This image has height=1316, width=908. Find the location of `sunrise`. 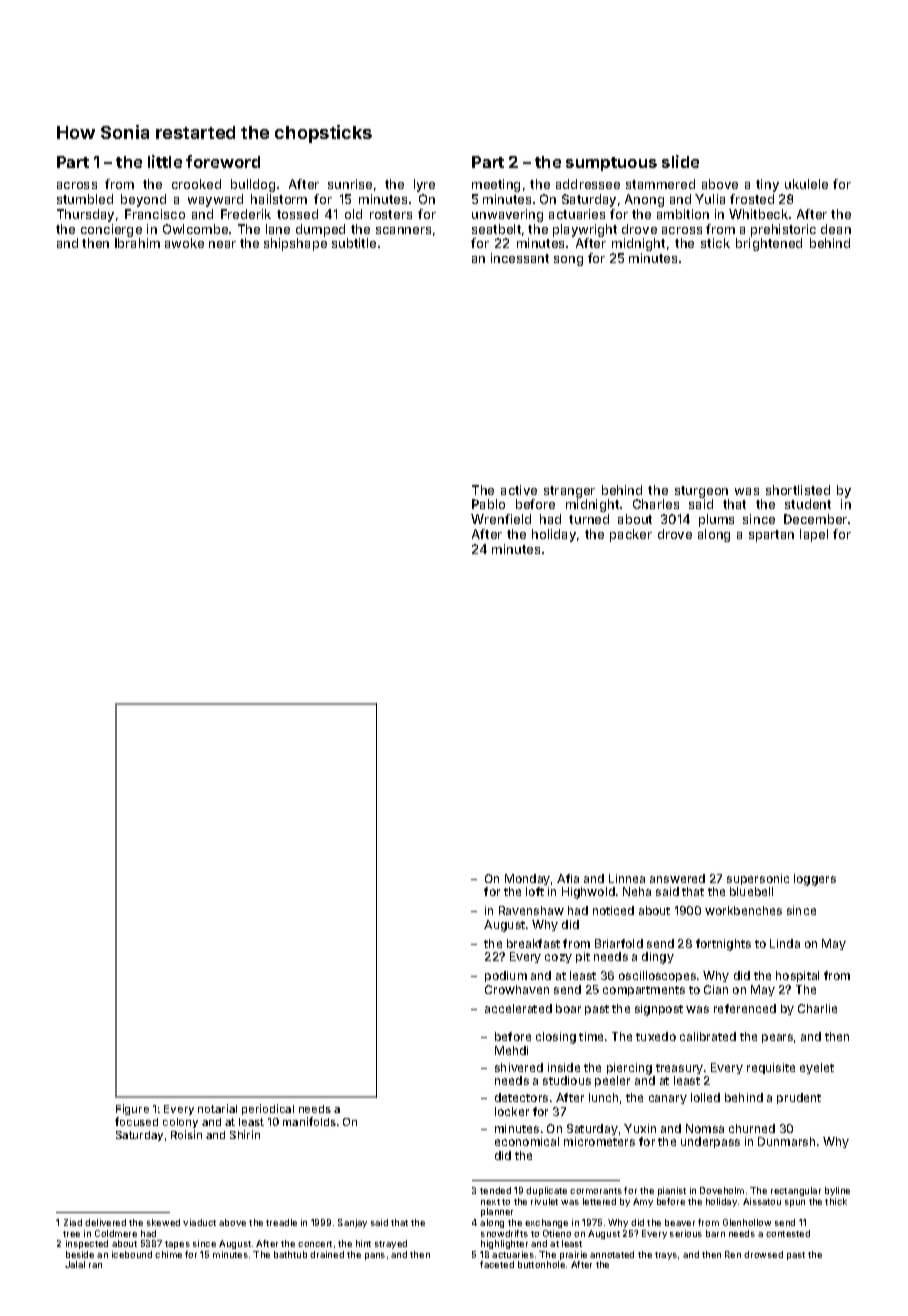

sunrise is located at coordinates (350, 184).
